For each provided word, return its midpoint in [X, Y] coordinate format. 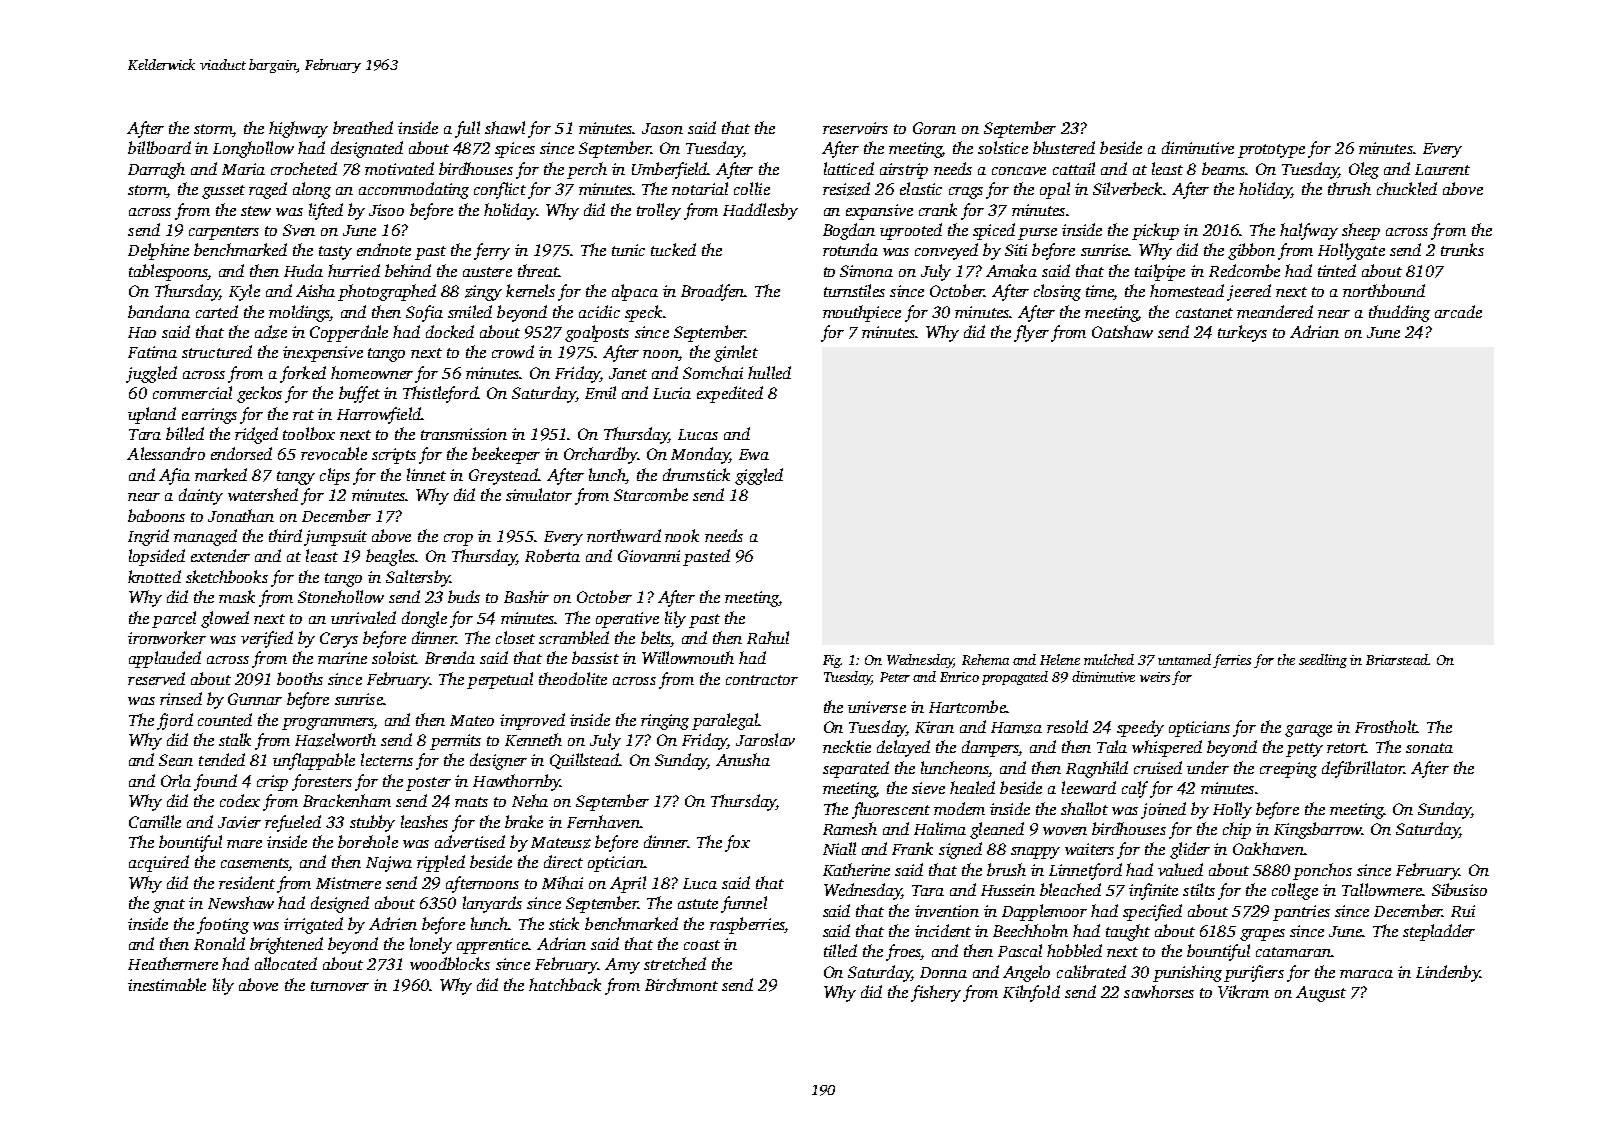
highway [298, 129]
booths [300, 678]
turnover [340, 986]
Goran [934, 128]
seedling [1323, 661]
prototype [1271, 151]
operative [627, 620]
